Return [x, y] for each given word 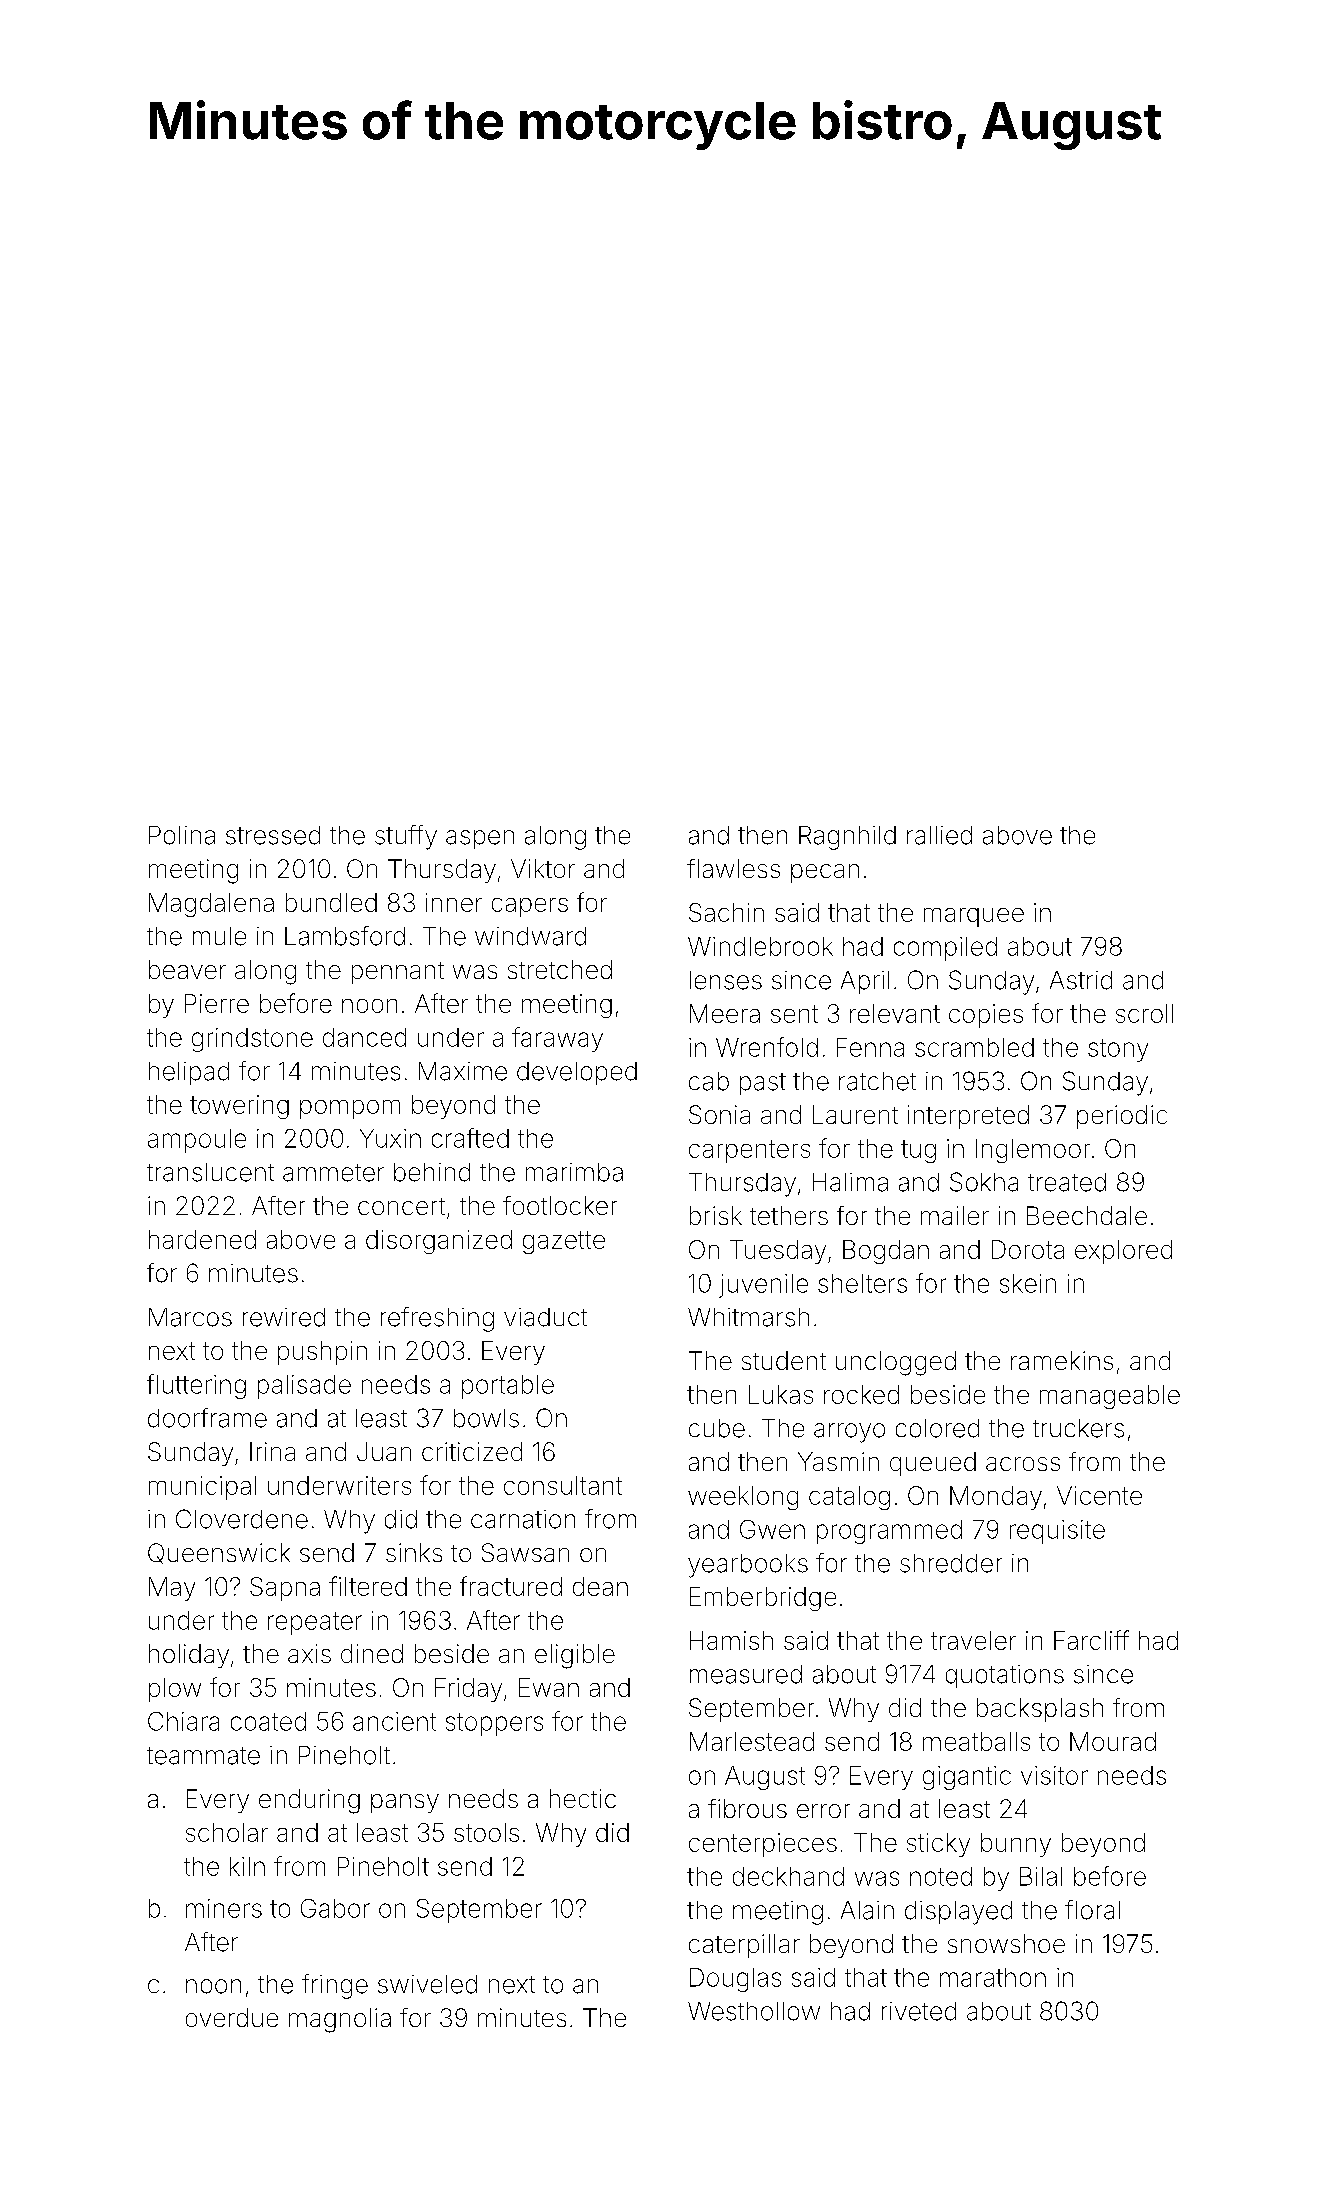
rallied [939, 835]
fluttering [196, 1386]
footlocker [560, 1205]
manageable [1110, 1397]
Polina [182, 835]
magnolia [340, 2020]
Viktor [543, 868]
